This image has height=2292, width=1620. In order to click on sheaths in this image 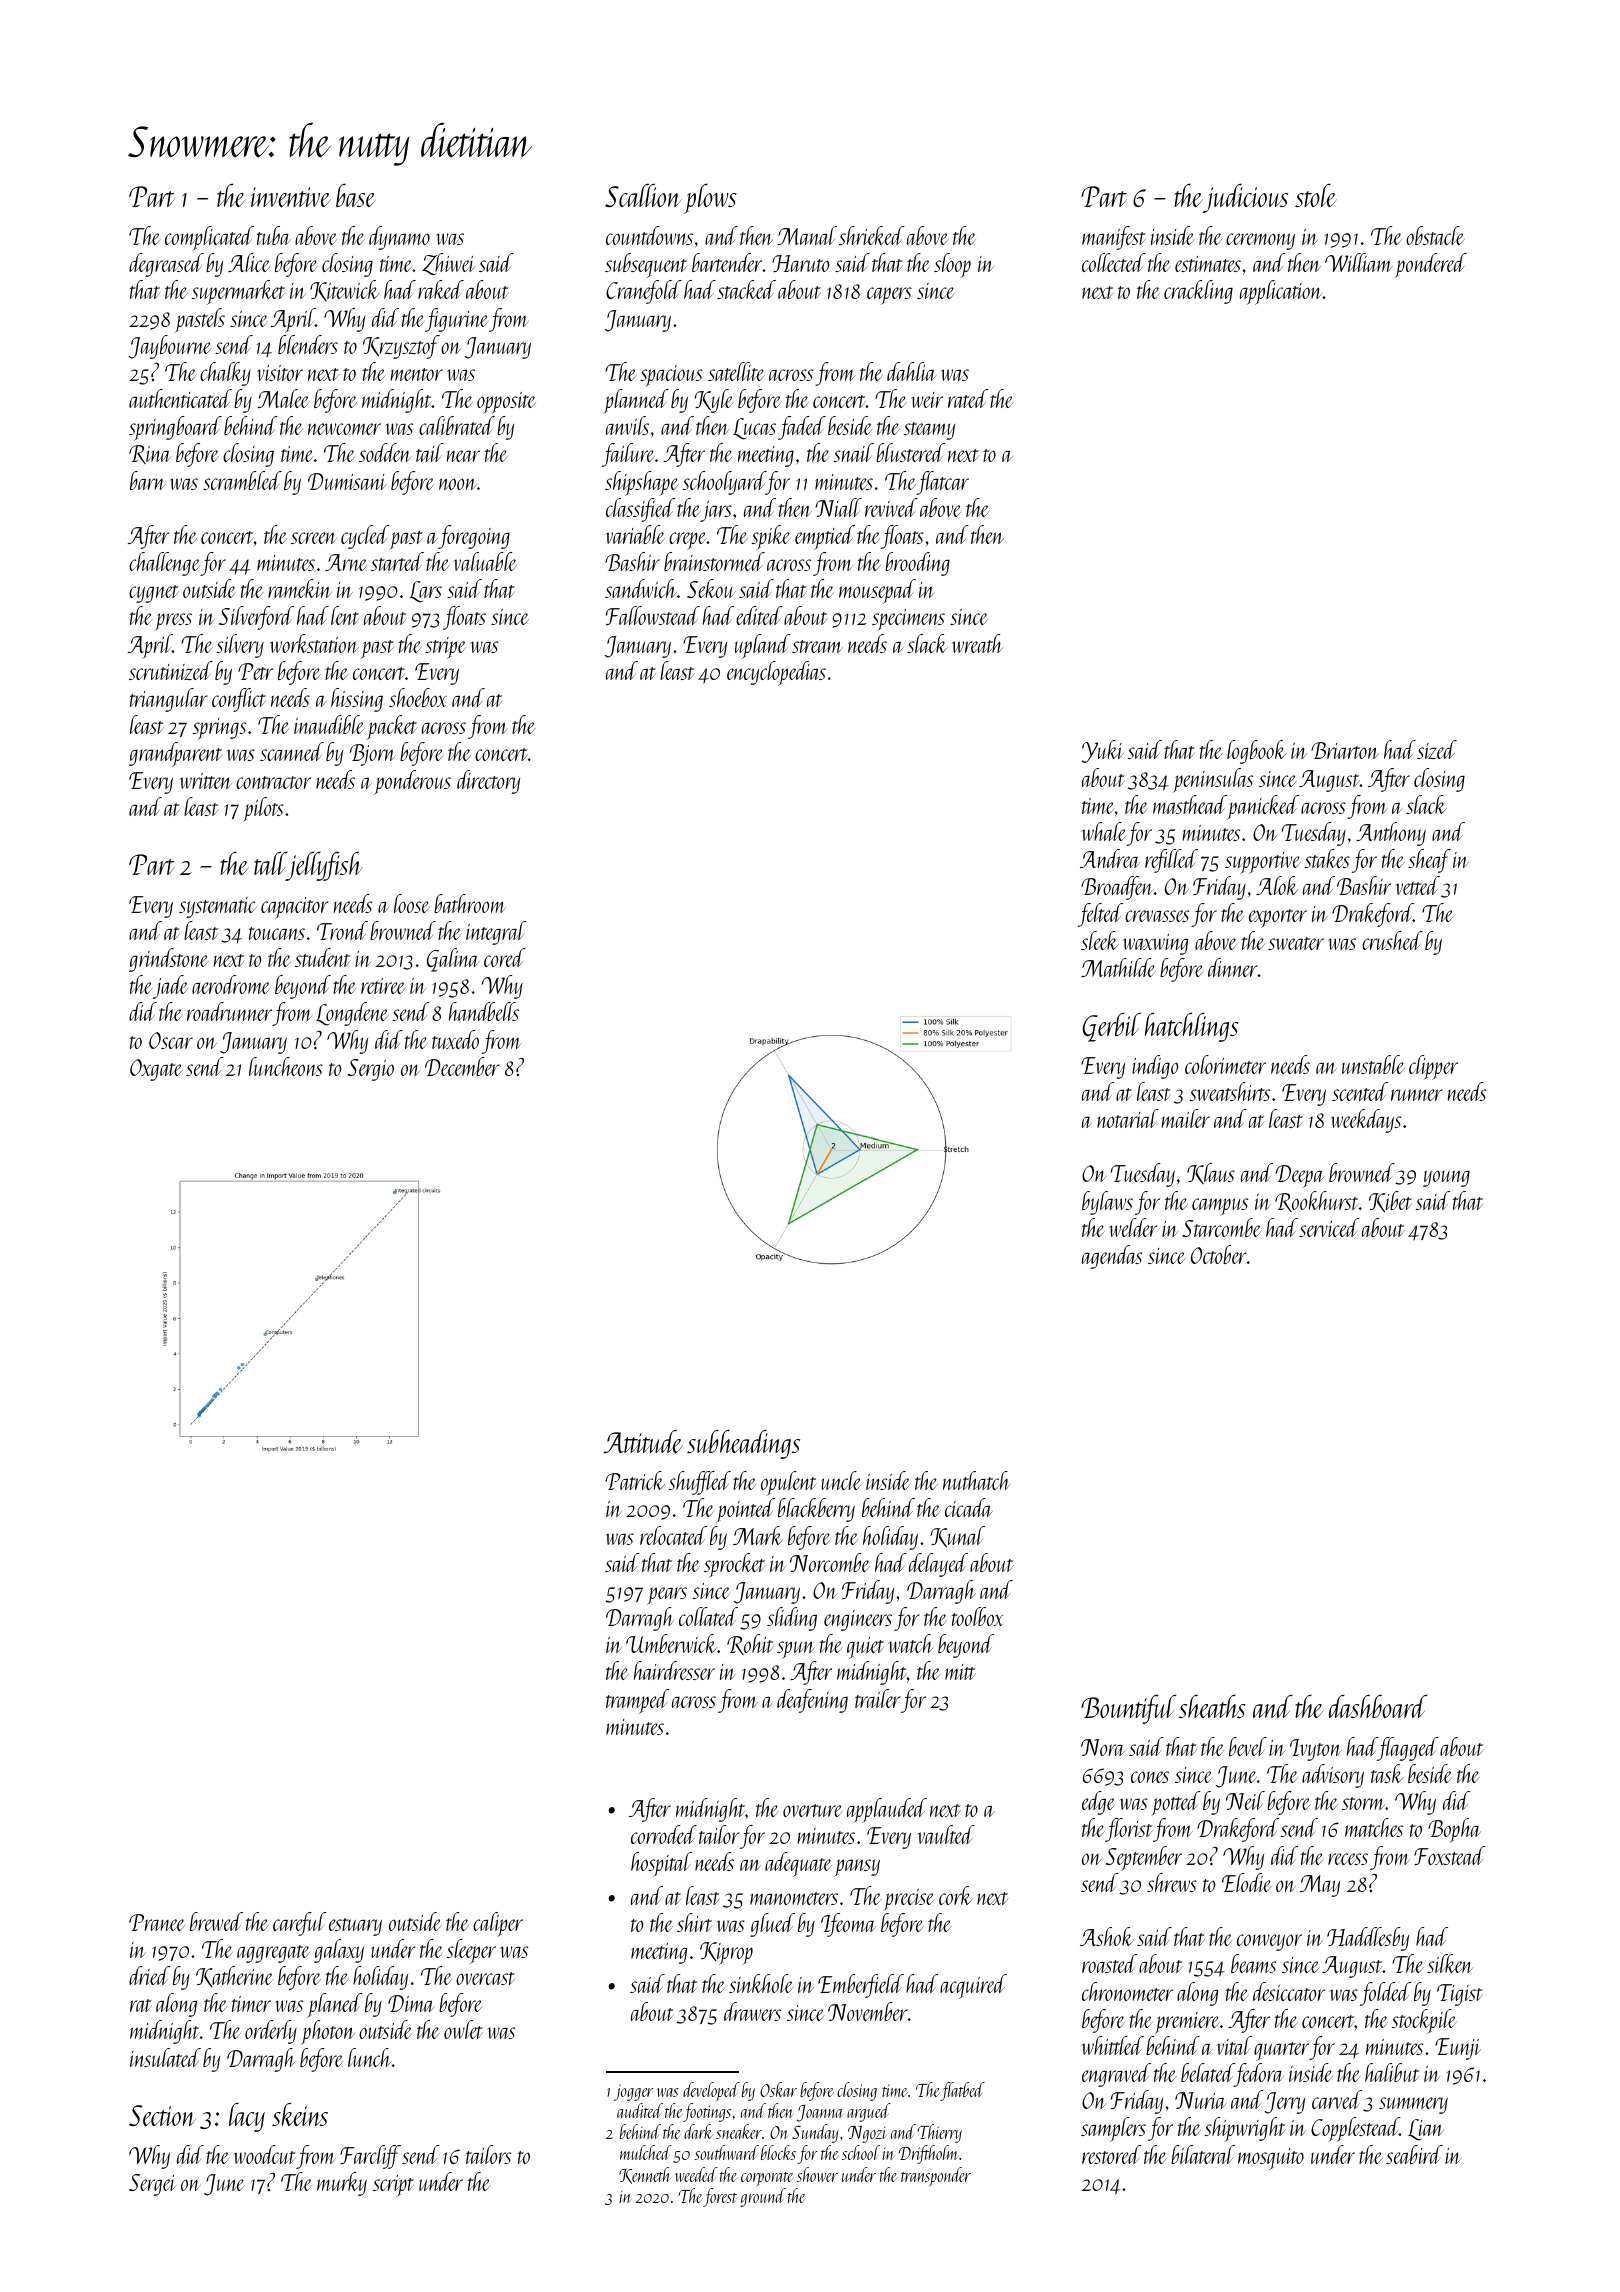, I will do `click(1212, 1706)`.
